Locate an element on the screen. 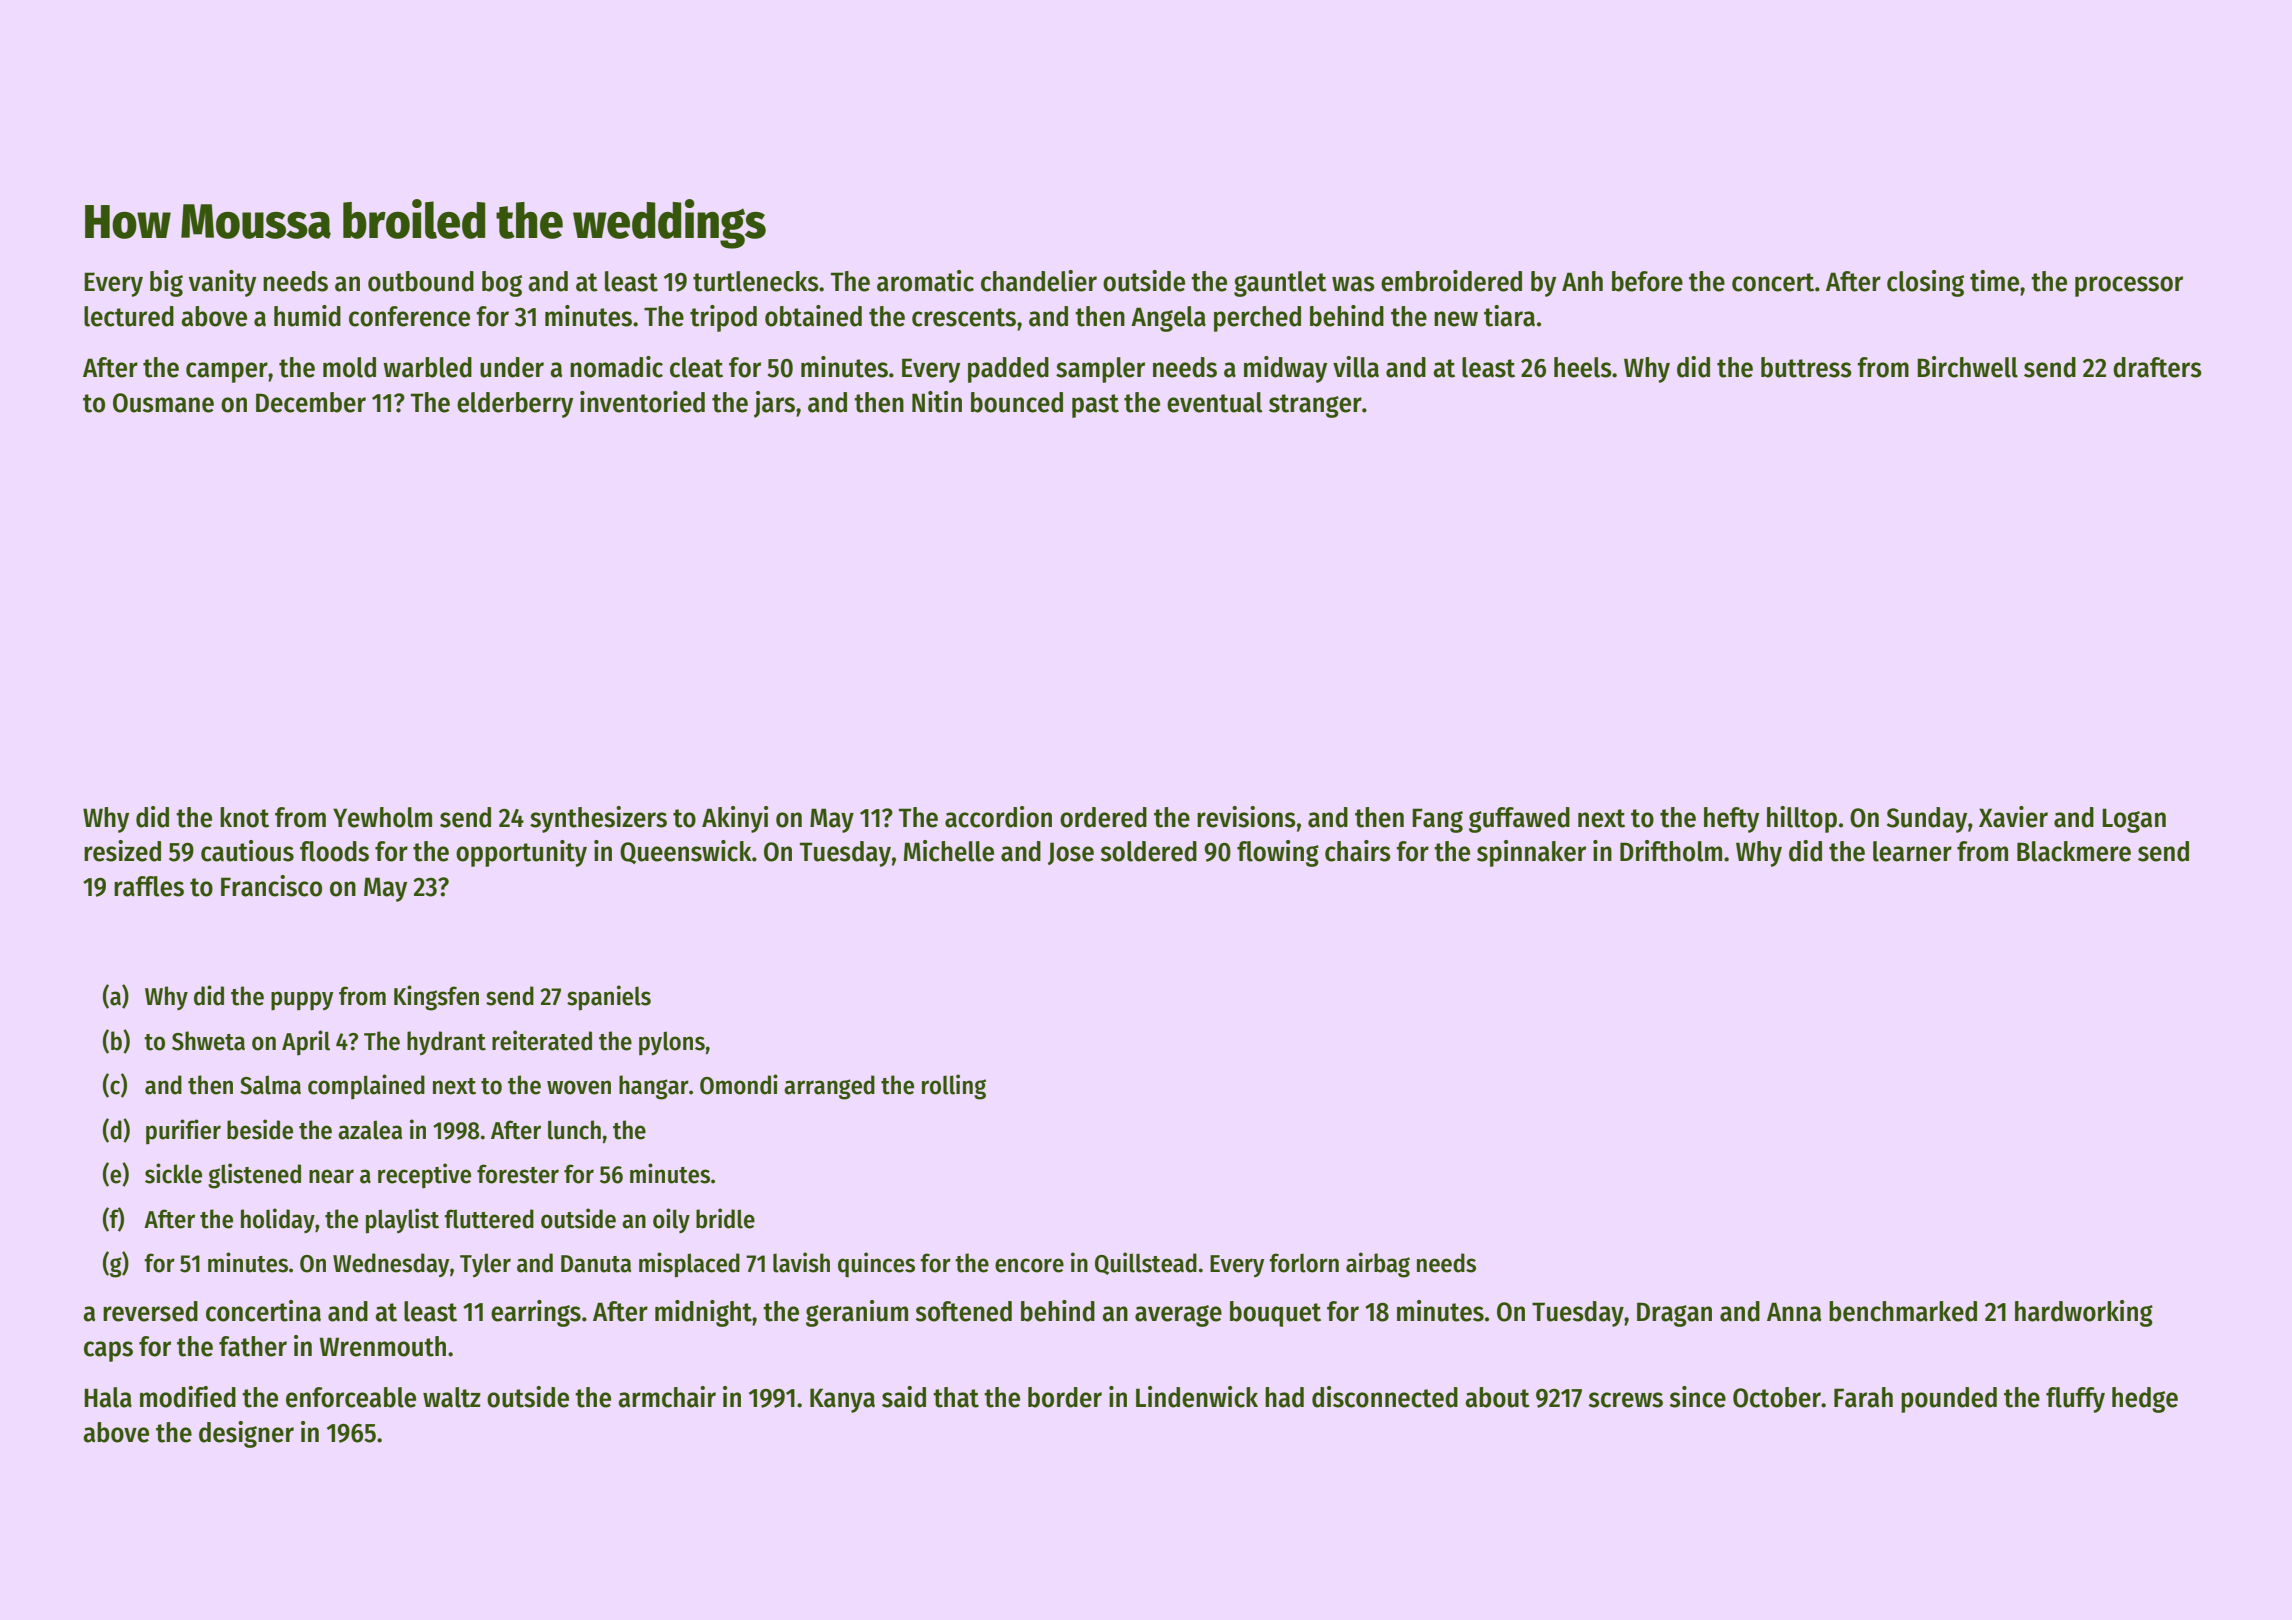 The image size is (2292, 1620). bridle is located at coordinates (725, 1218).
